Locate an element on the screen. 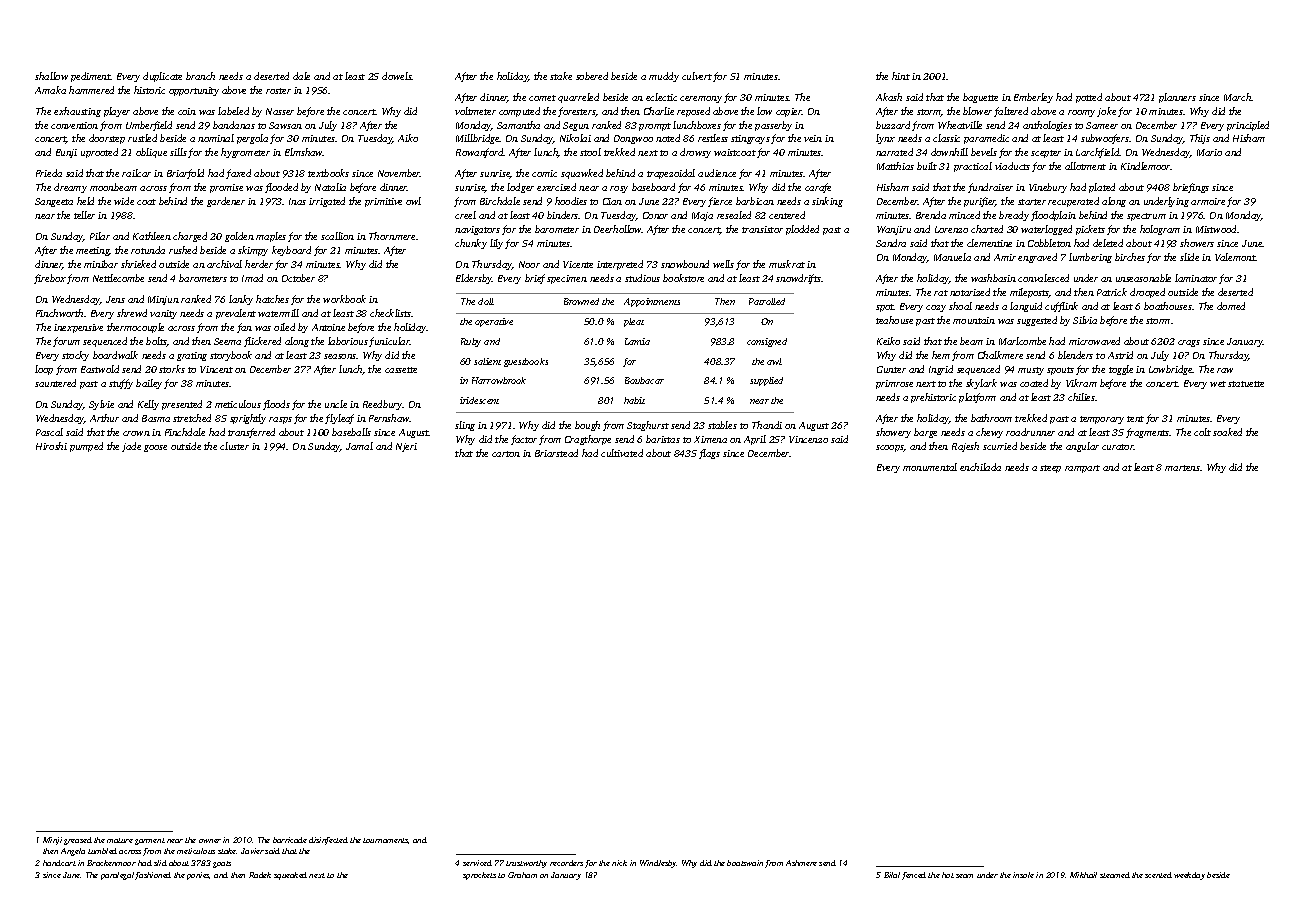 This screenshot has width=1308, height=924. suggested is located at coordinates (1037, 321).
